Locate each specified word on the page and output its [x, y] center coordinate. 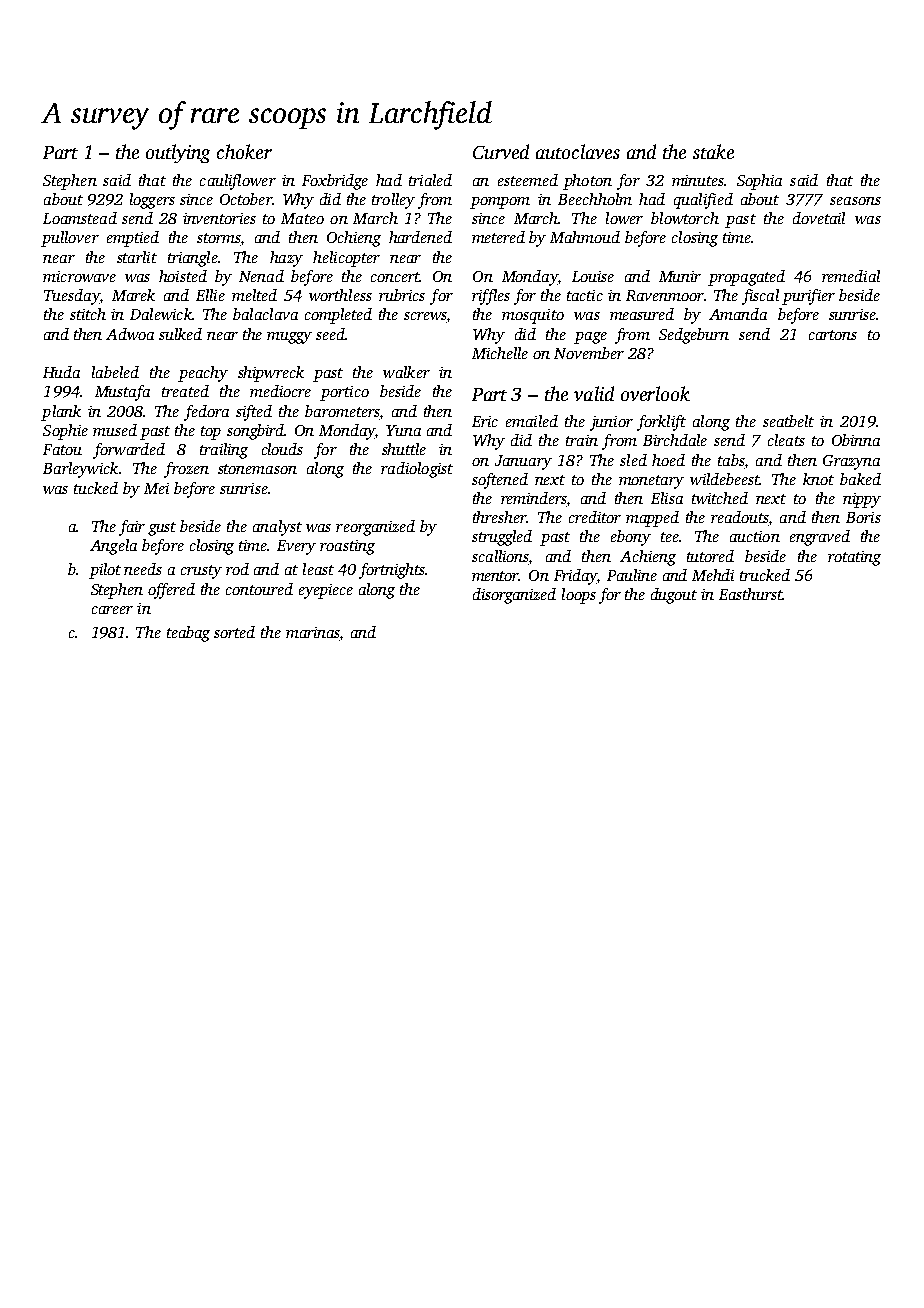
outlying [178, 153]
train [582, 440]
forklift [661, 423]
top [211, 433]
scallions [500, 556]
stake [713, 151]
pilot [105, 571]
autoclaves [578, 151]
